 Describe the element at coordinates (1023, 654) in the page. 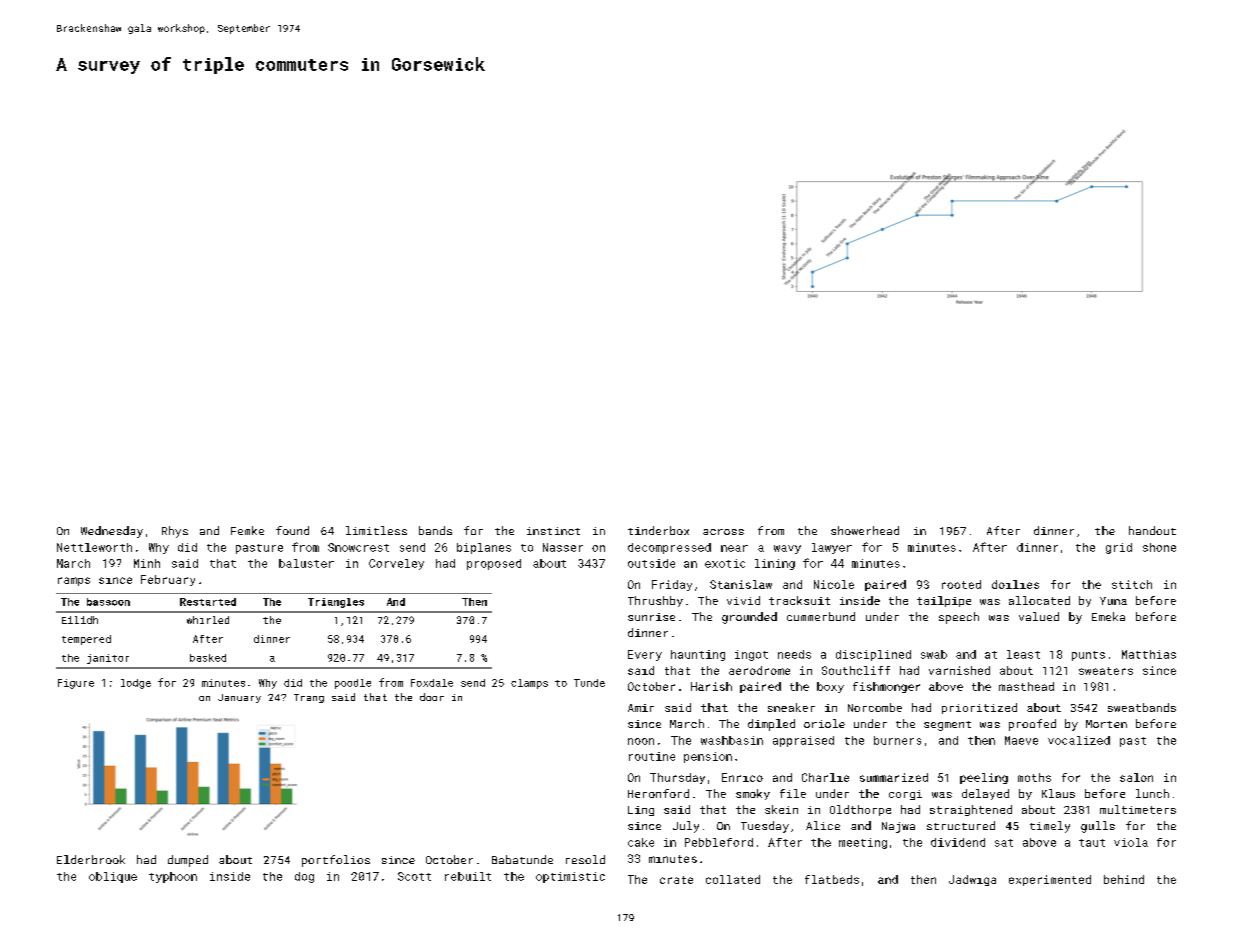

I see `least` at that location.
